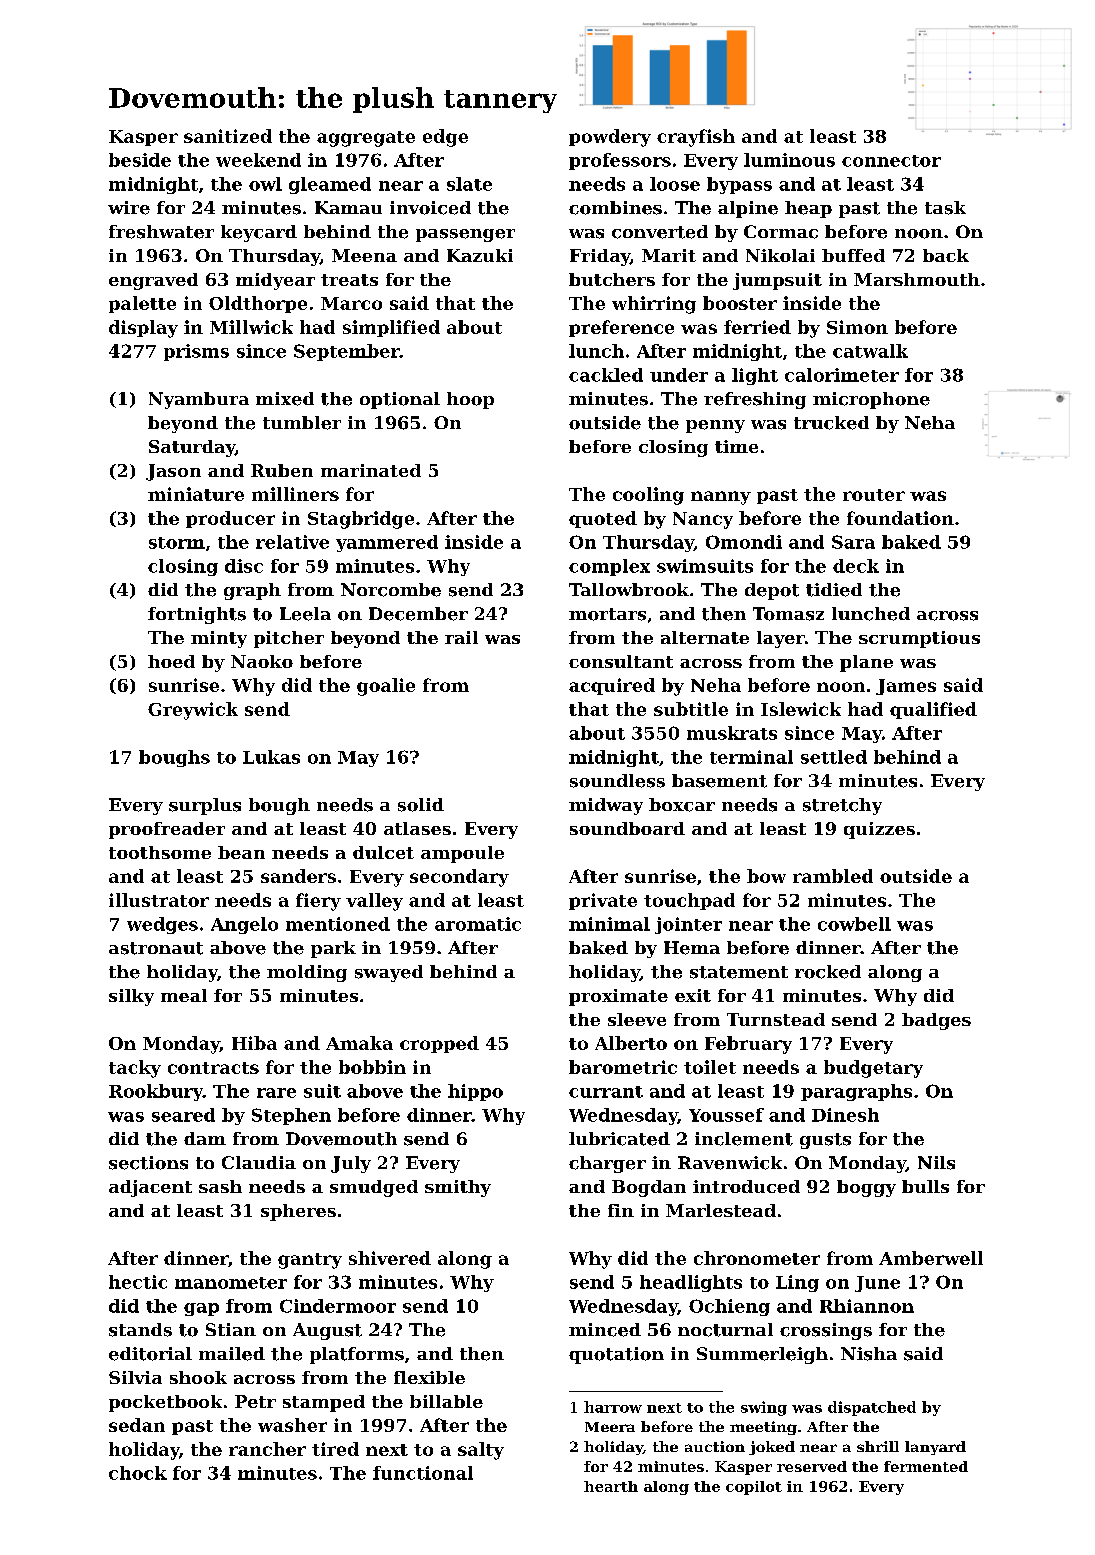  I want to click on Nils, so click(936, 1163).
